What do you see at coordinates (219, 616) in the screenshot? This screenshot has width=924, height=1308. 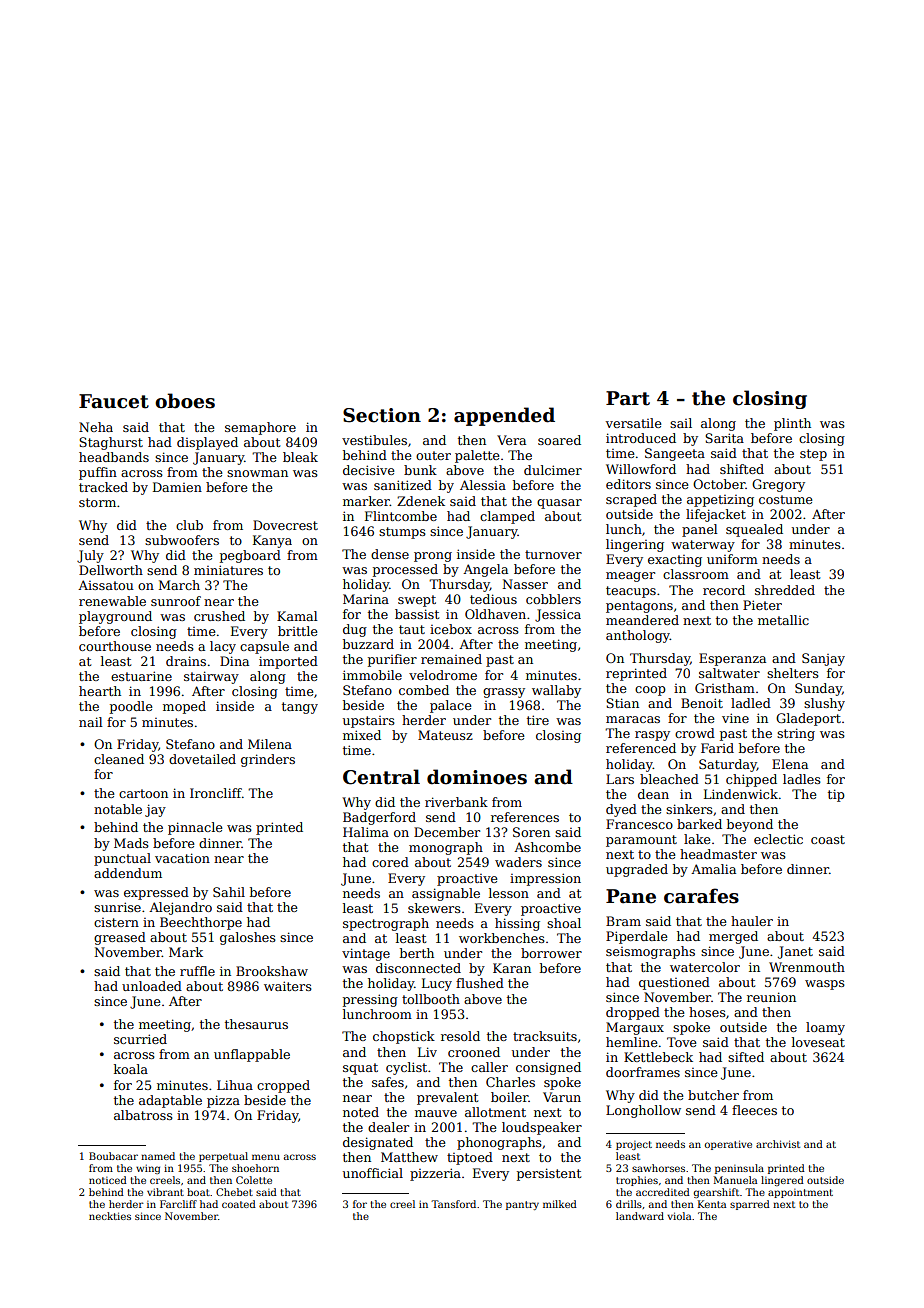 I see `crushed` at bounding box center [219, 616].
